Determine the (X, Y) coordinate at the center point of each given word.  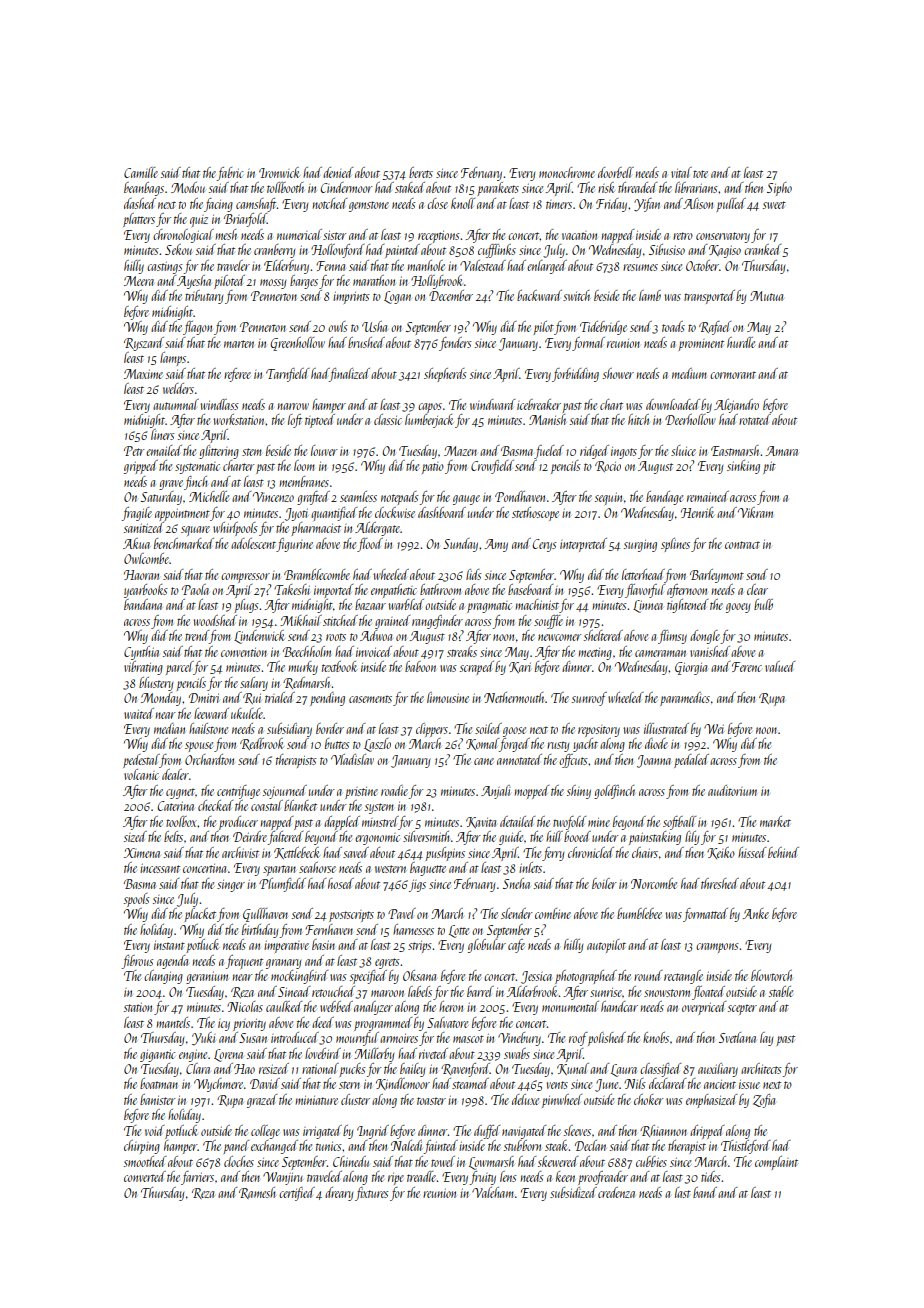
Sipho (779, 189)
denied (338, 172)
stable (781, 991)
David (265, 1083)
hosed (341, 883)
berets (421, 172)
